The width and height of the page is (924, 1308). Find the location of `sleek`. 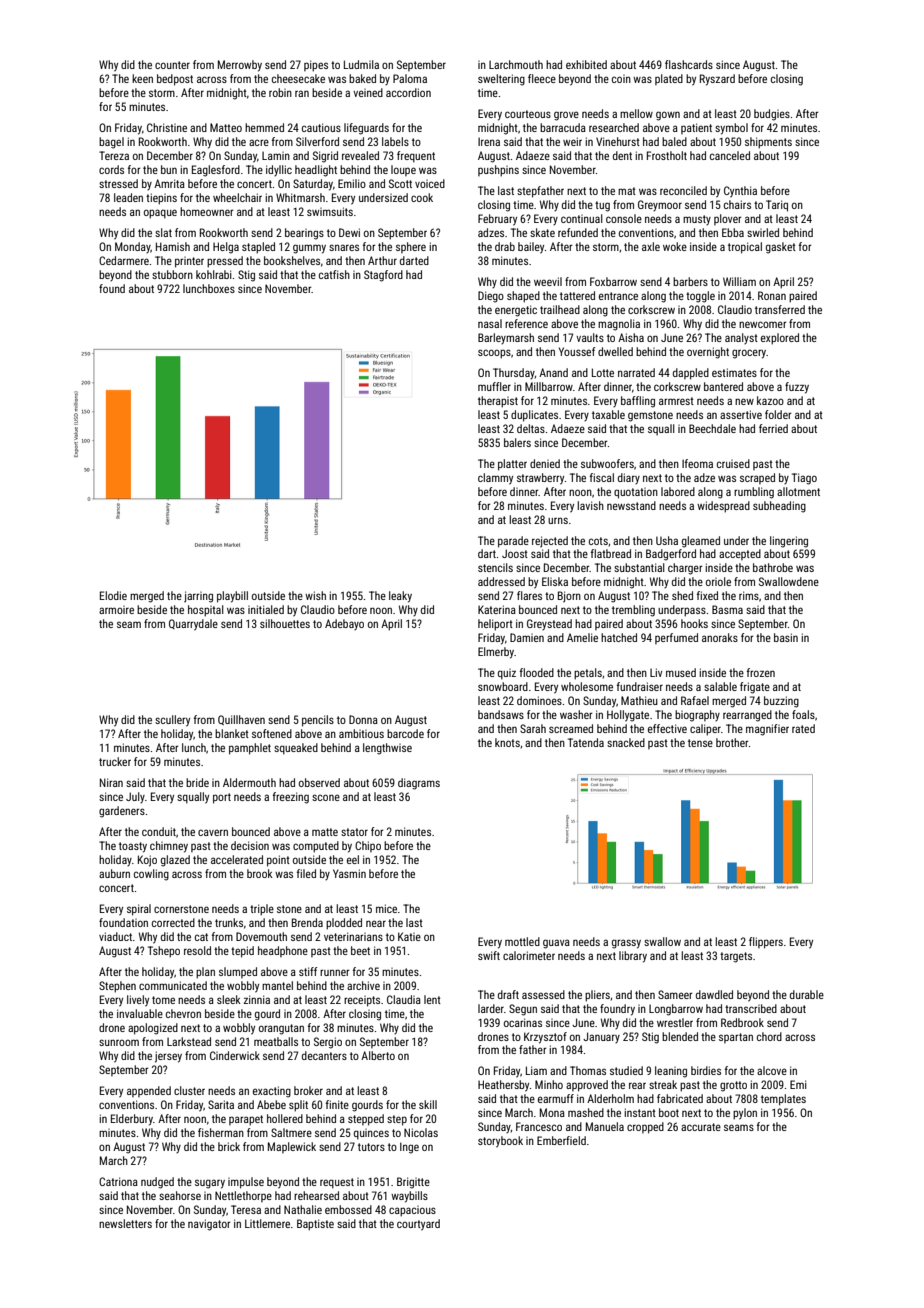

sleek is located at coordinates (229, 999).
